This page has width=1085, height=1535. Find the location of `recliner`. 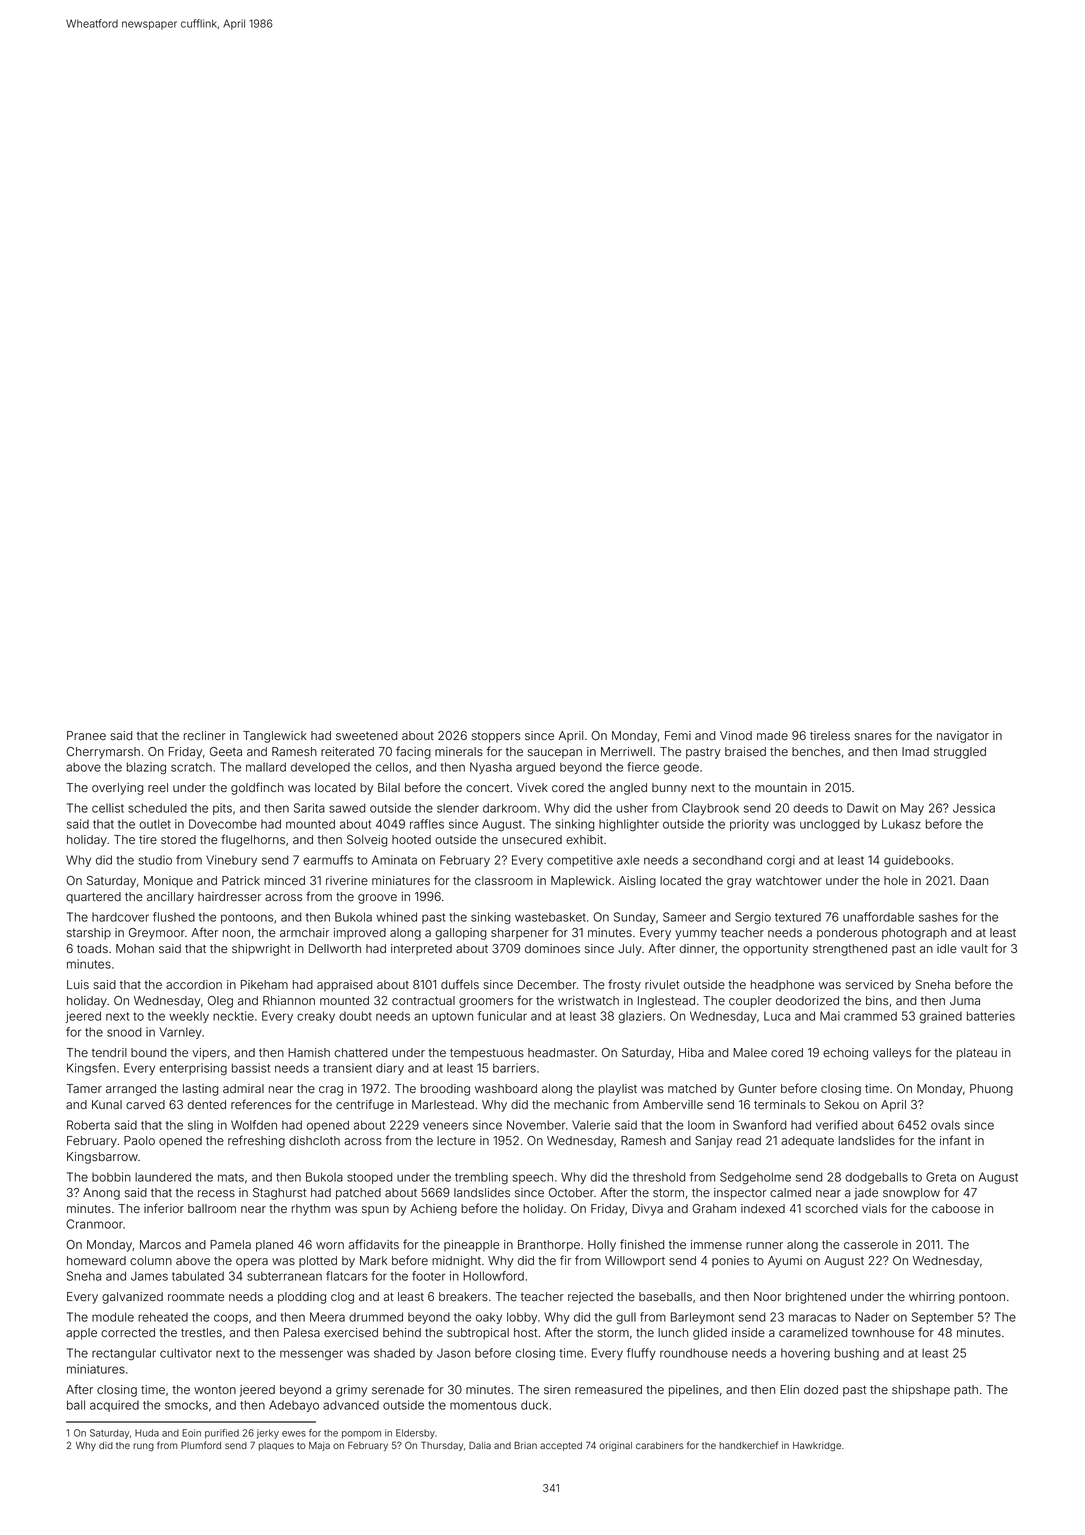

recliner is located at coordinates (205, 735).
